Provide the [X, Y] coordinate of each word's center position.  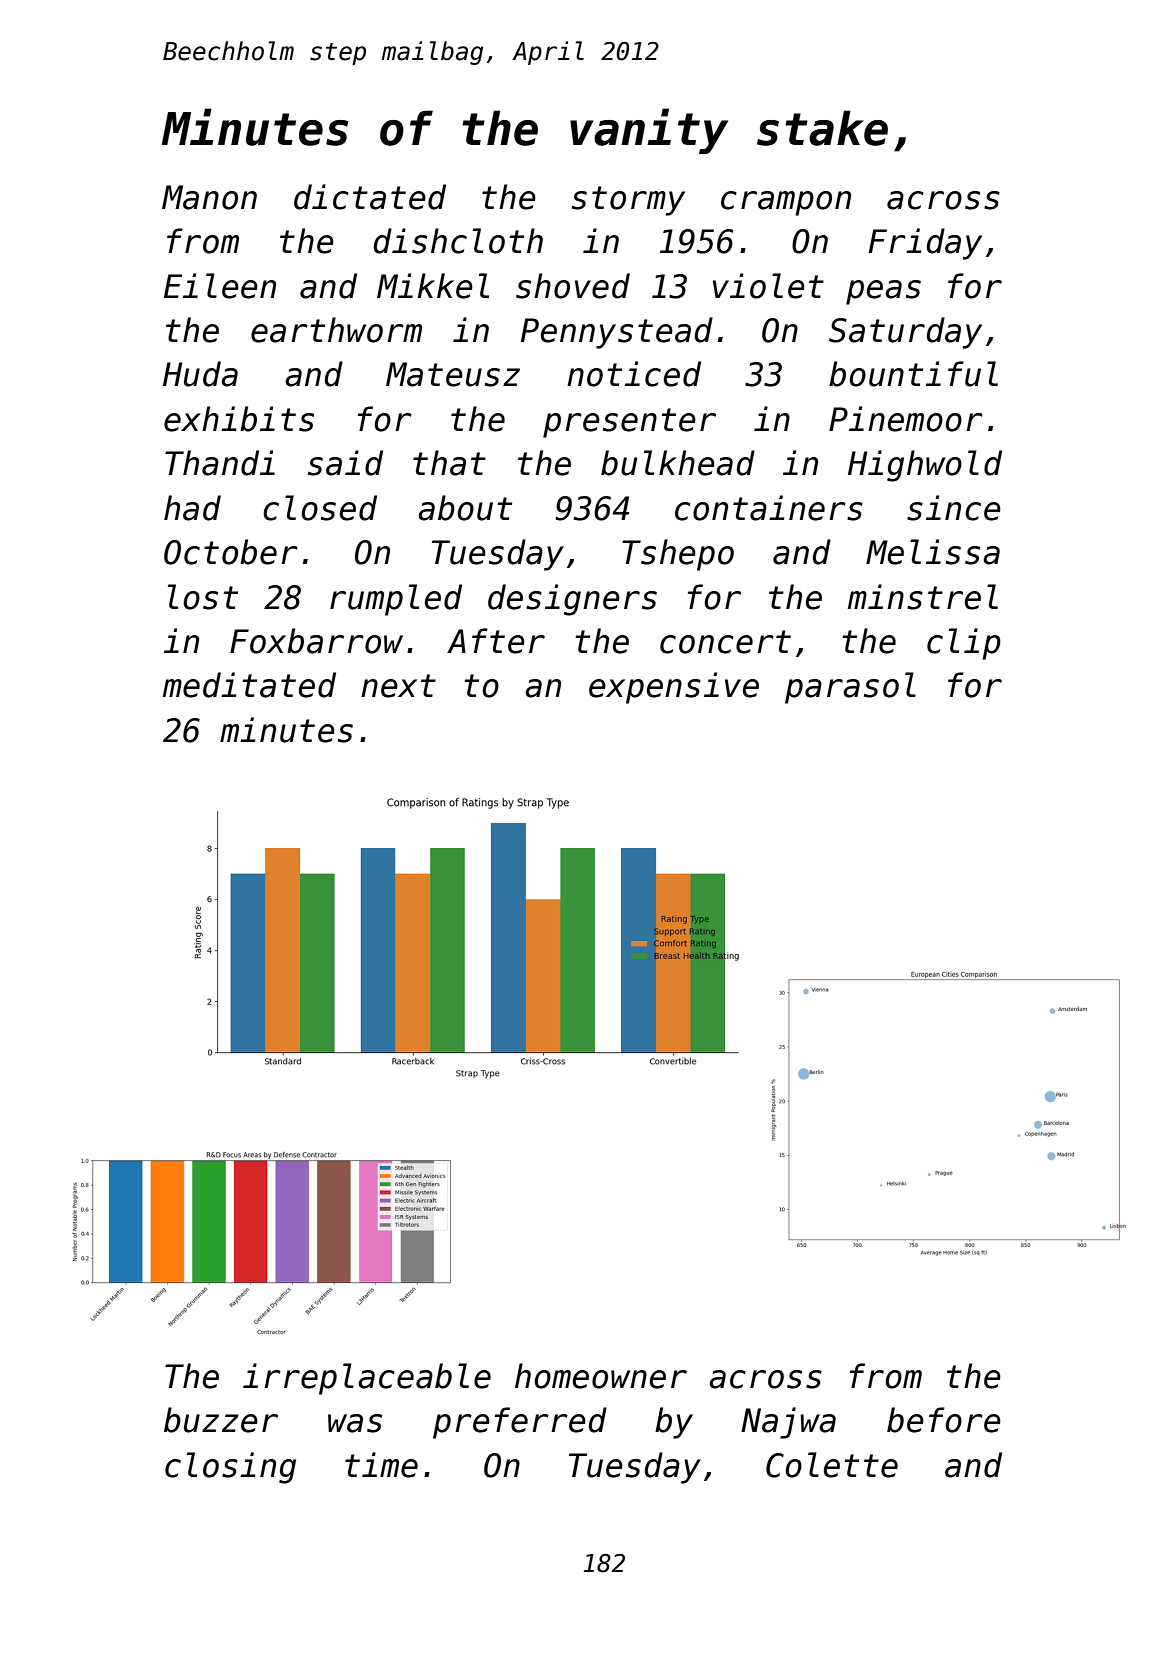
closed [320, 508]
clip [964, 644]
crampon [786, 203]
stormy [628, 201]
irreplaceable [367, 1379]
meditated [249, 685]
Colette [832, 1465]
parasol [850, 688]
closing [230, 1468]
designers [572, 600]
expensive [674, 688]
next [398, 686]
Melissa [933, 552]
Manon [209, 197]
